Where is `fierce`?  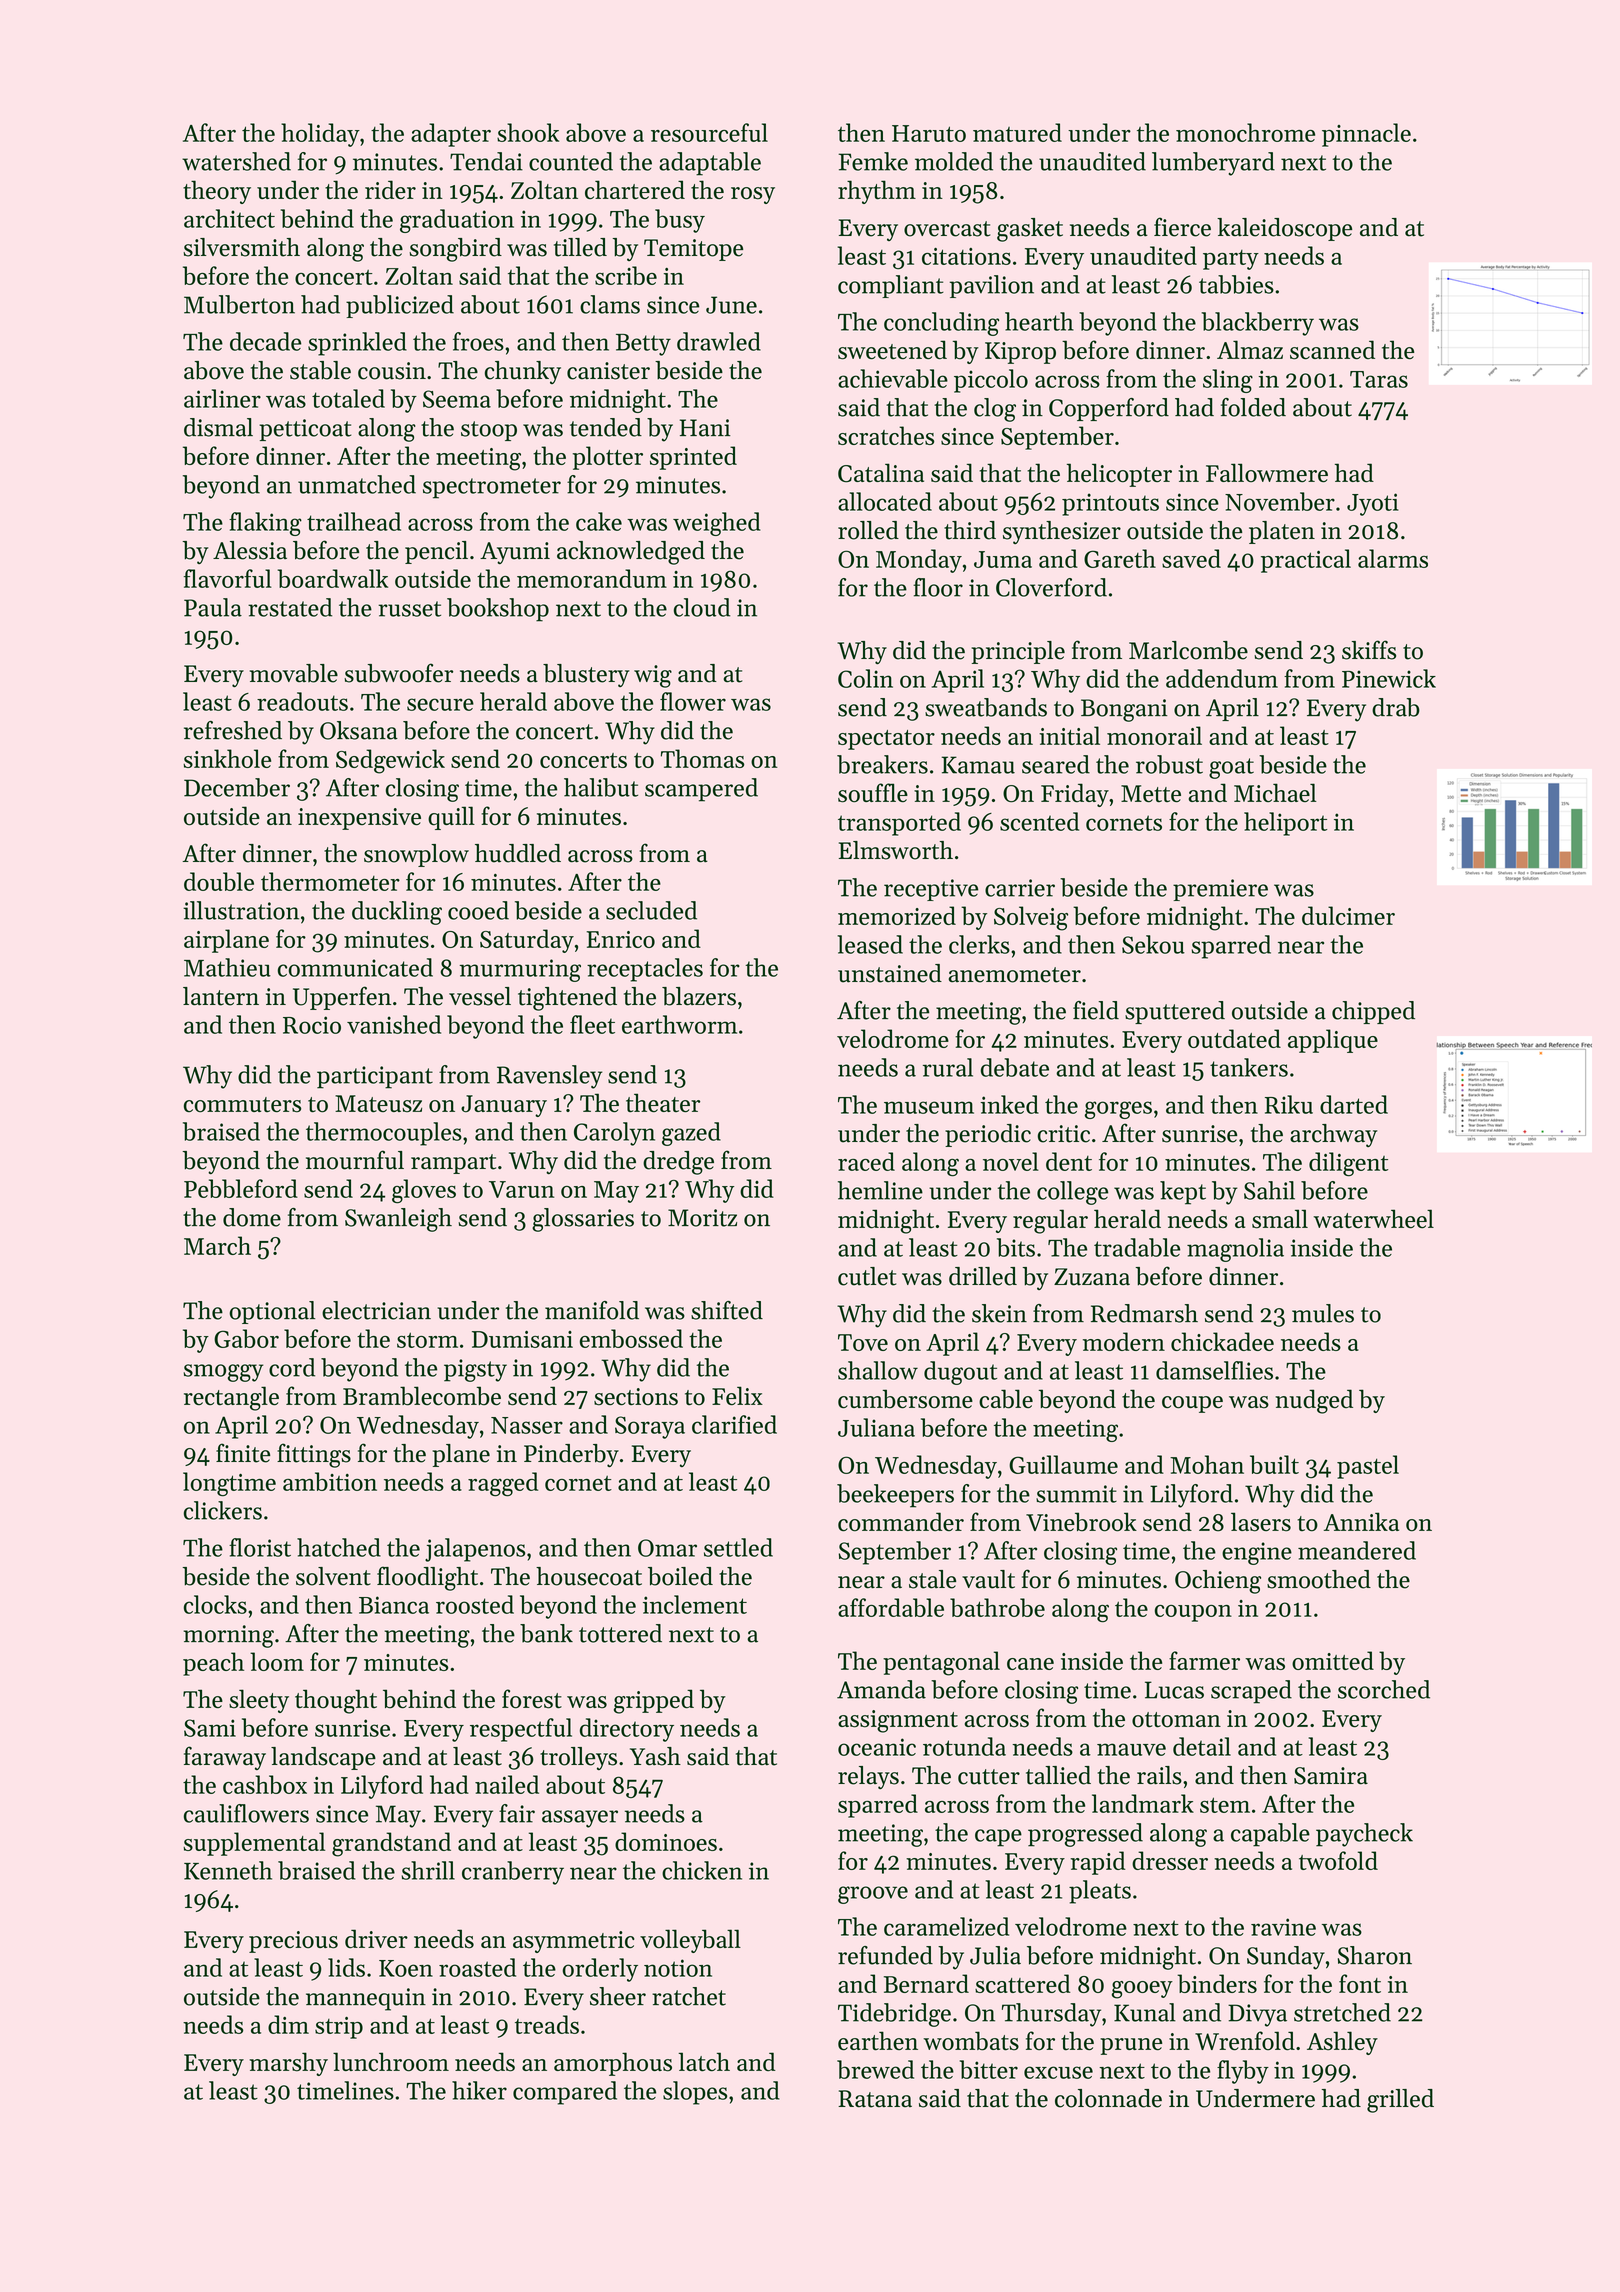
fierce is located at coordinates (1182, 227).
